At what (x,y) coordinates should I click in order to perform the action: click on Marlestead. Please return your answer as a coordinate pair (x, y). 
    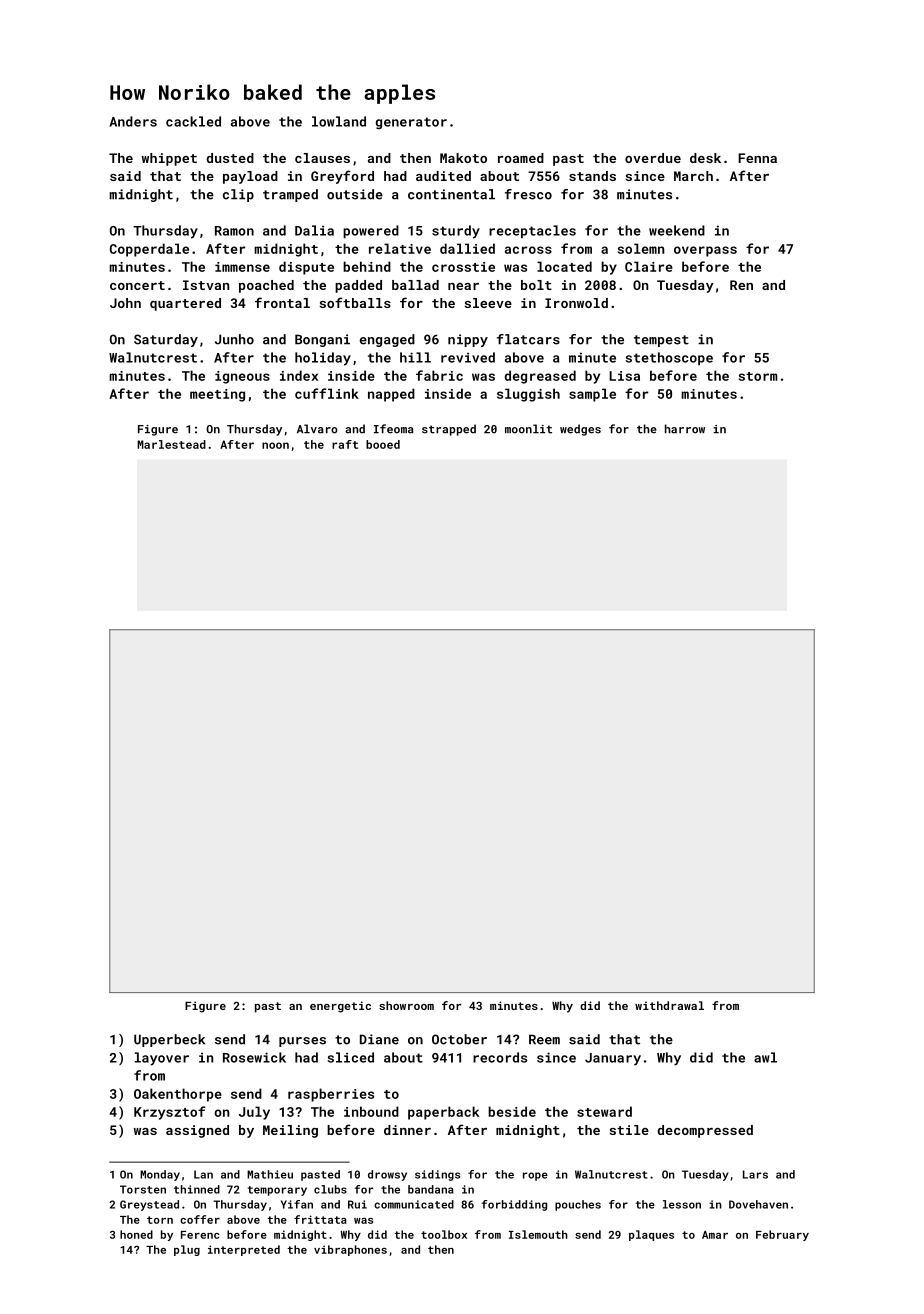
    Looking at the image, I should click on (171, 444).
